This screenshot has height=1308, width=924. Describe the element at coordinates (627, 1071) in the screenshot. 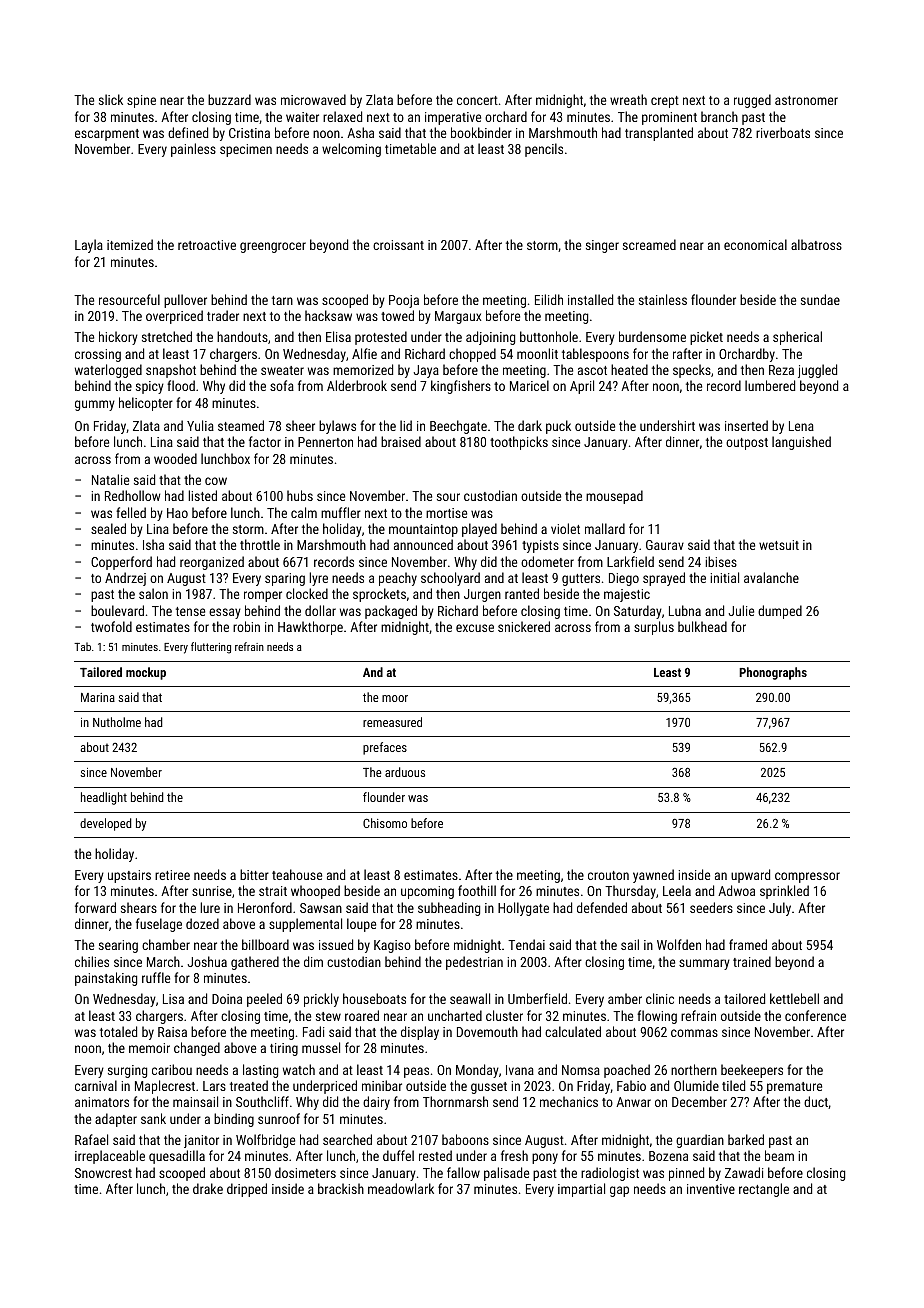

I see `poached` at that location.
